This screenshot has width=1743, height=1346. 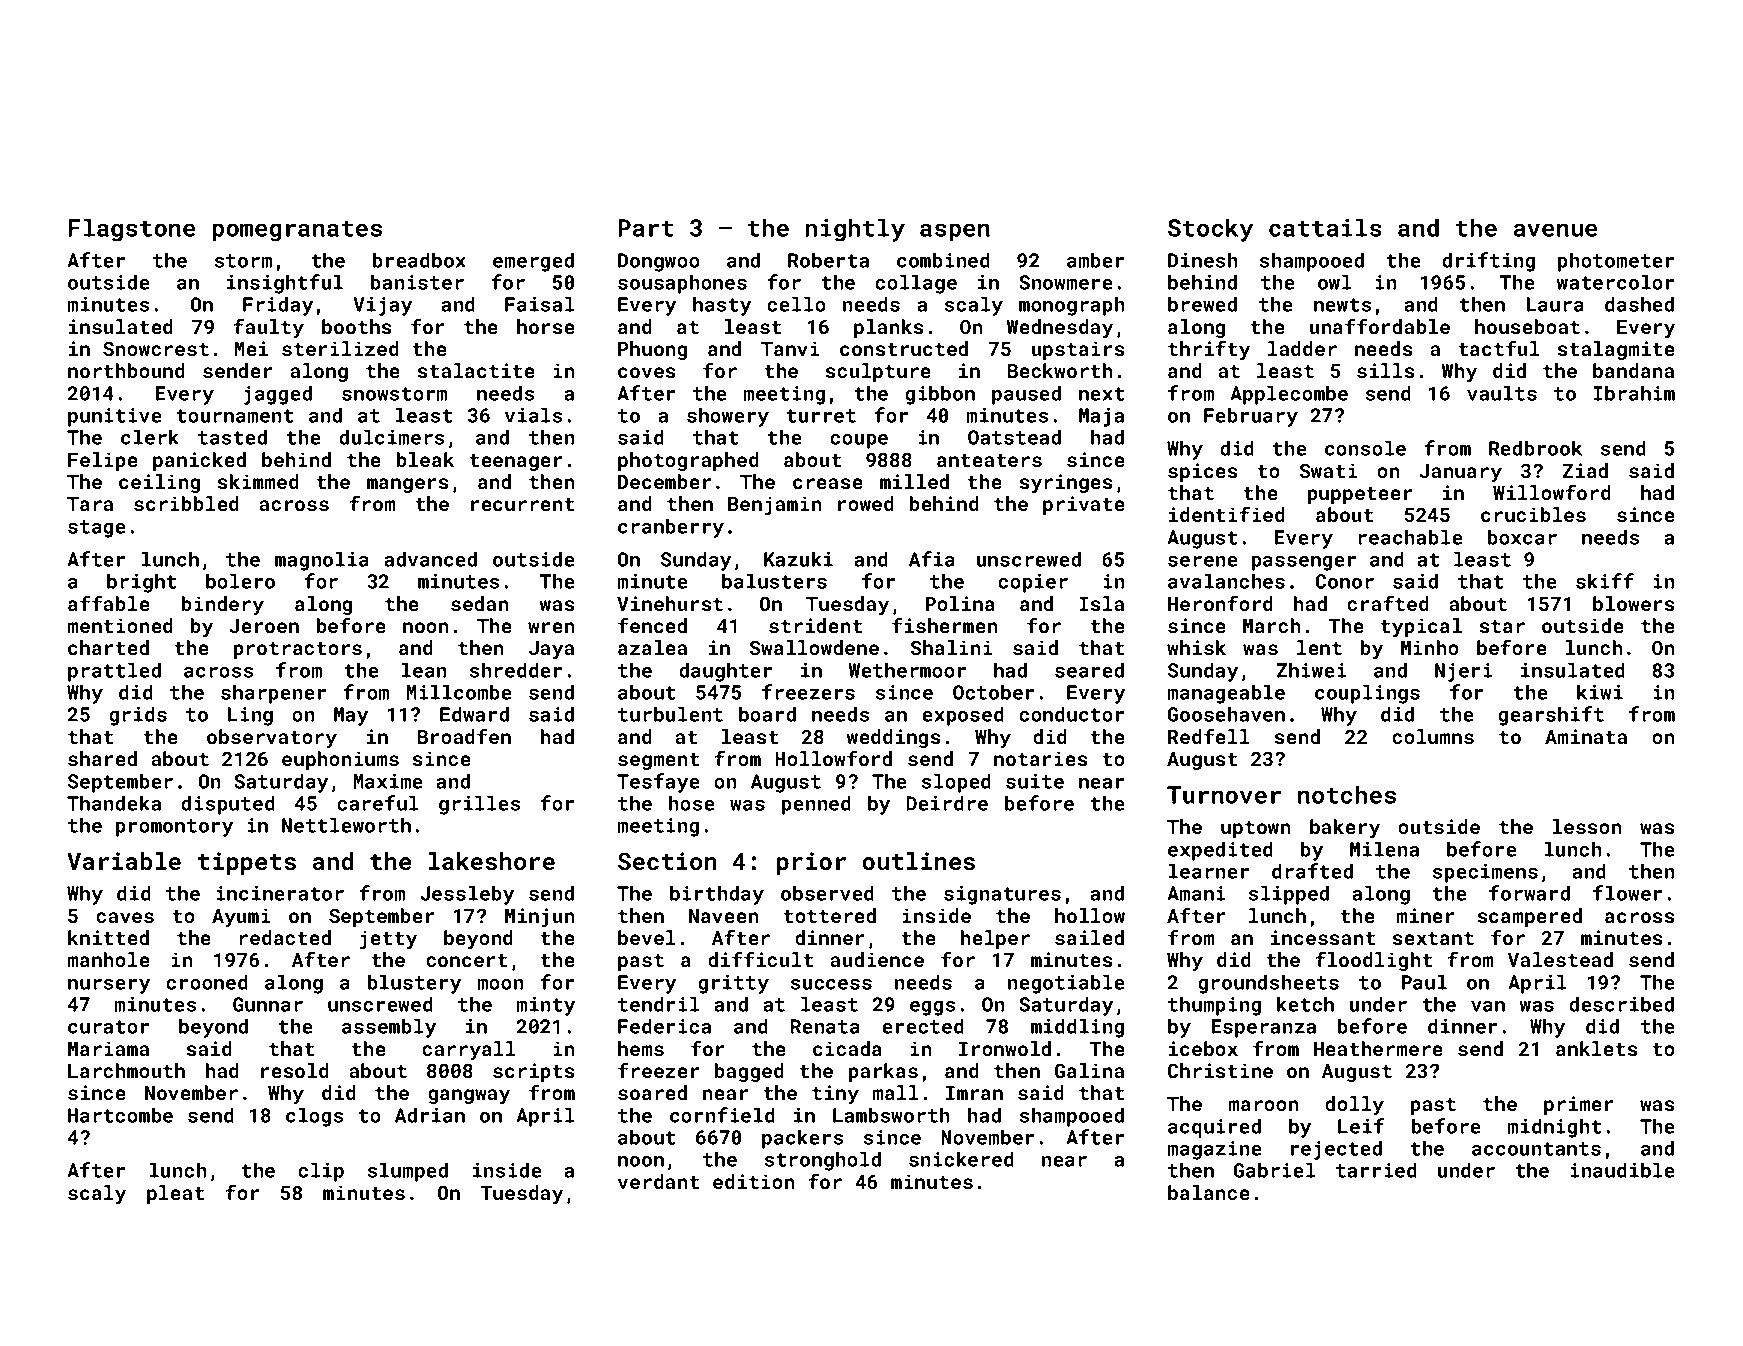 What do you see at coordinates (1210, 230) in the screenshot?
I see `Stocky` at bounding box center [1210, 230].
